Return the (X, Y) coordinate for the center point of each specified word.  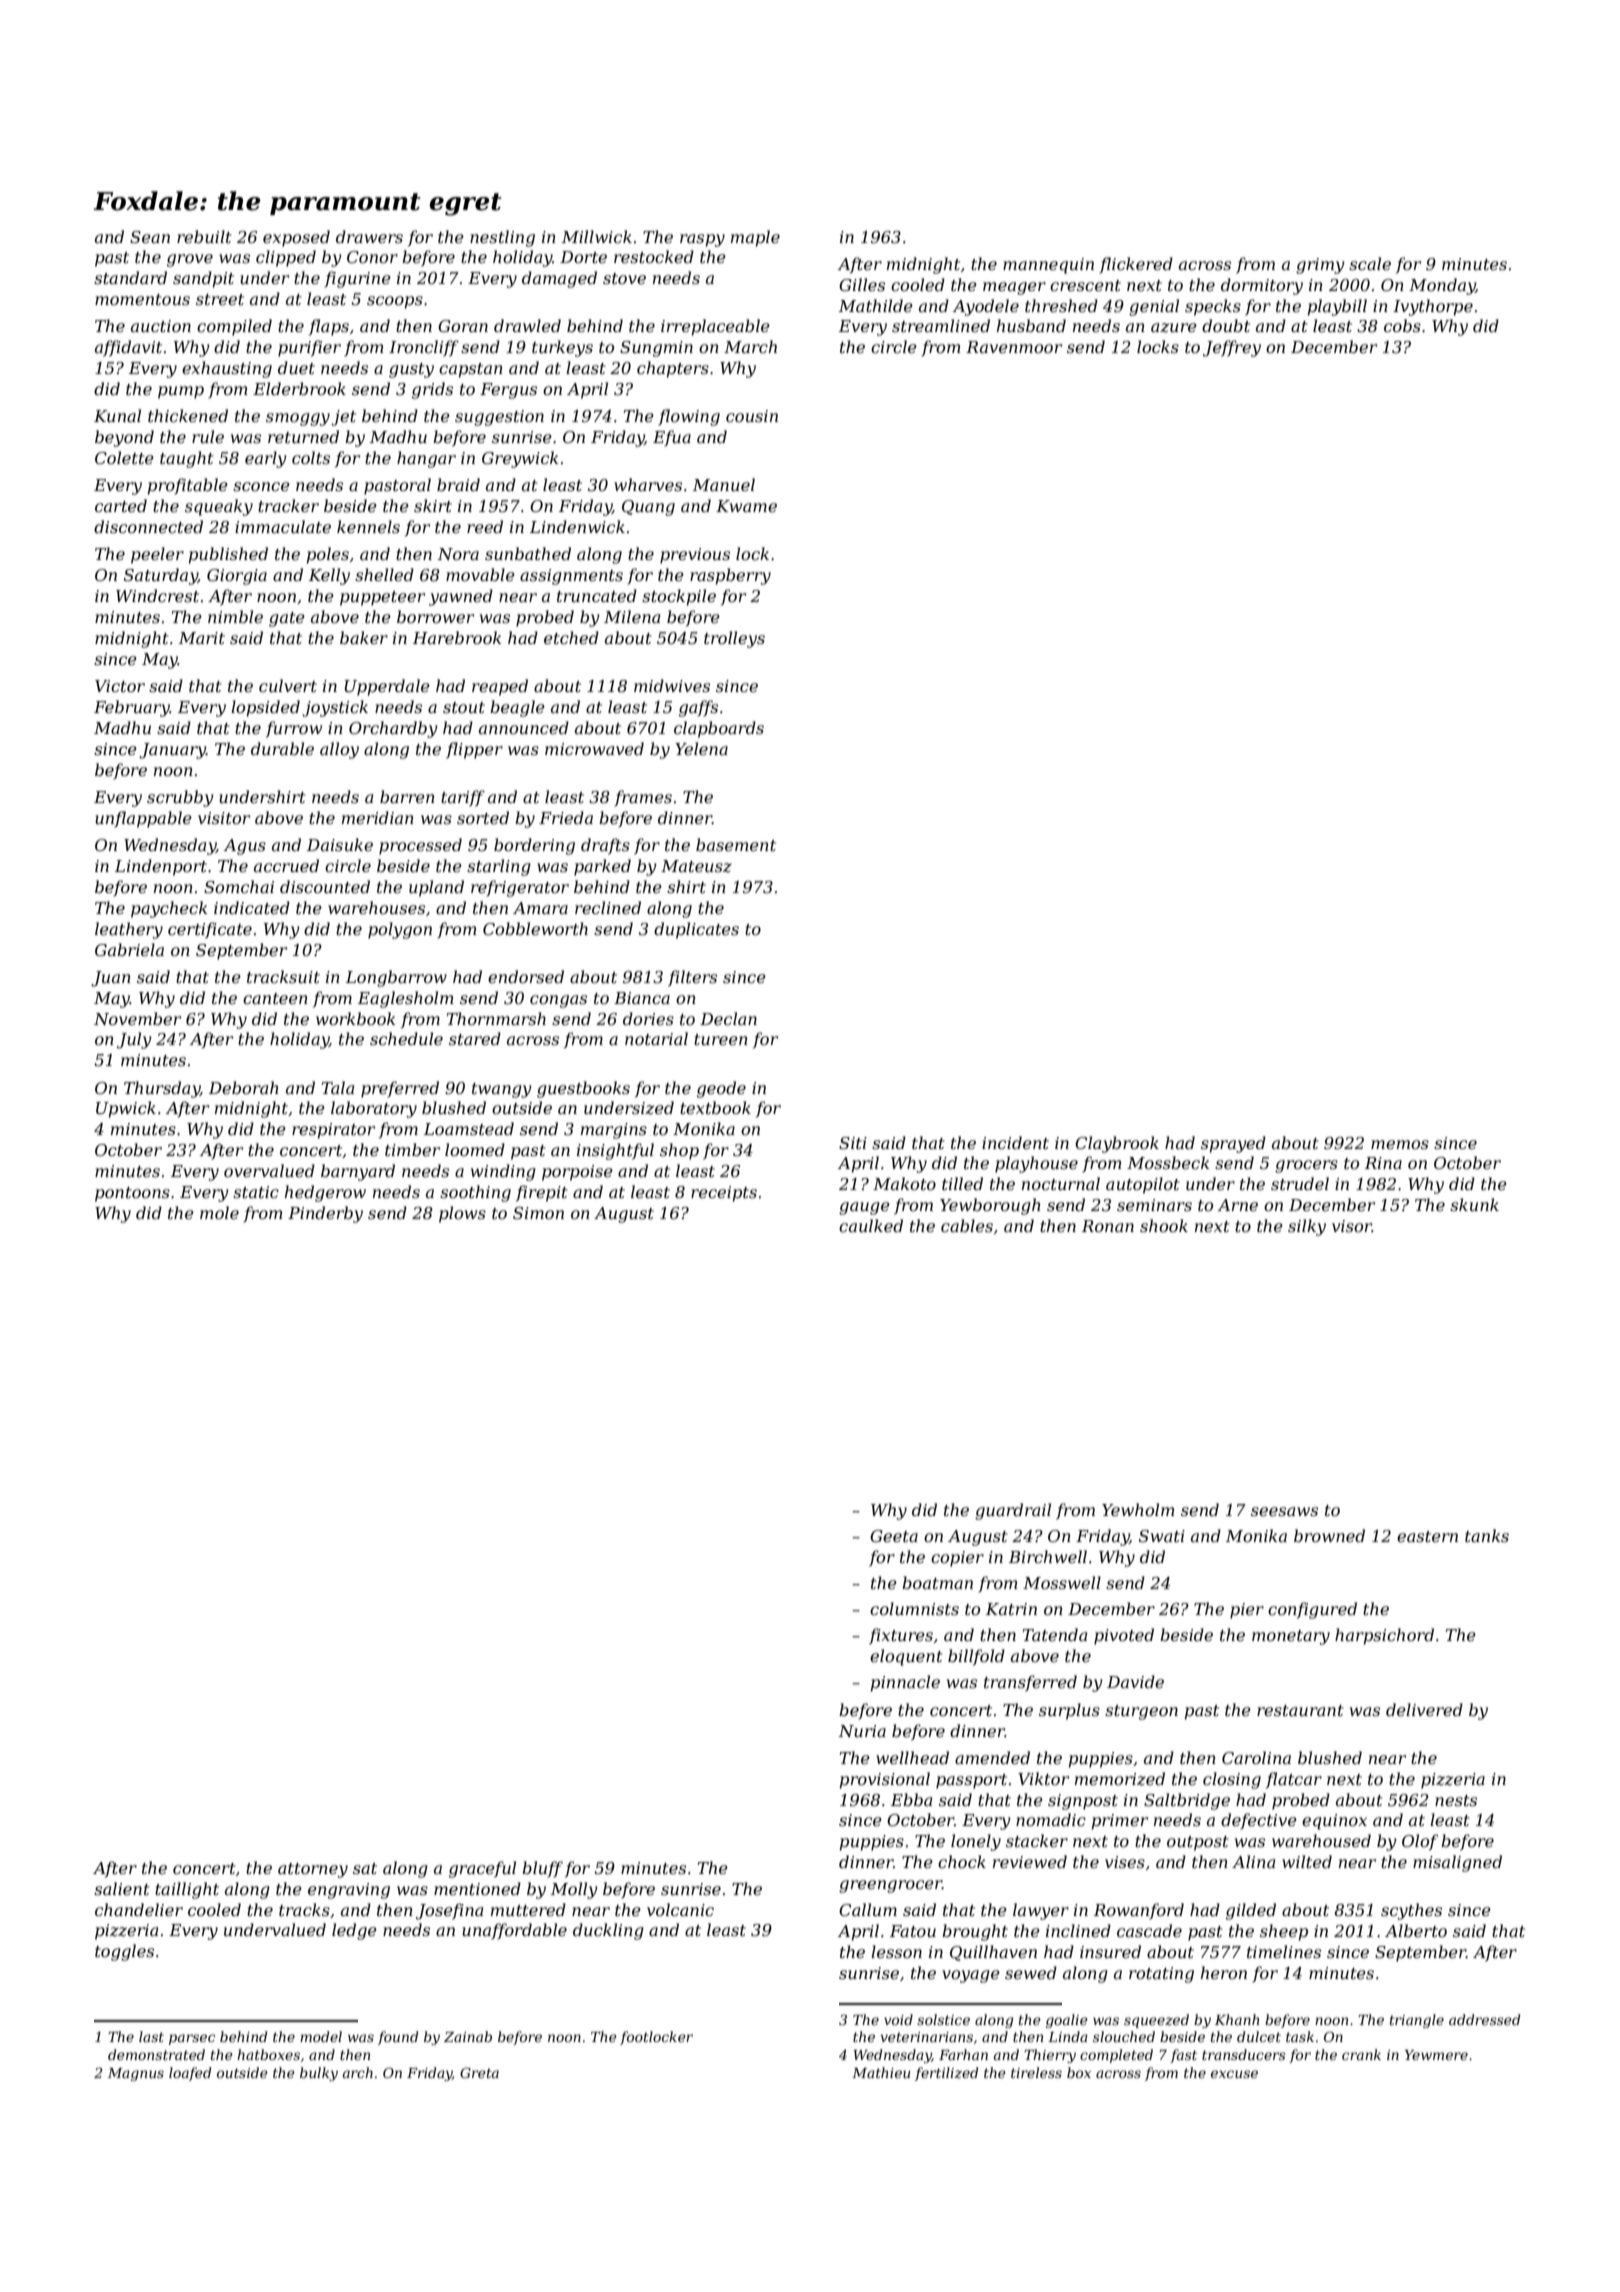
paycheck (169, 909)
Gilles (862, 284)
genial (1154, 307)
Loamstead (469, 1128)
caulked (871, 1225)
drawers (369, 236)
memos (1400, 1144)
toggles (124, 1952)
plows (462, 1214)
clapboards (719, 729)
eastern (1427, 1536)
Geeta (894, 1536)
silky (1307, 1227)
